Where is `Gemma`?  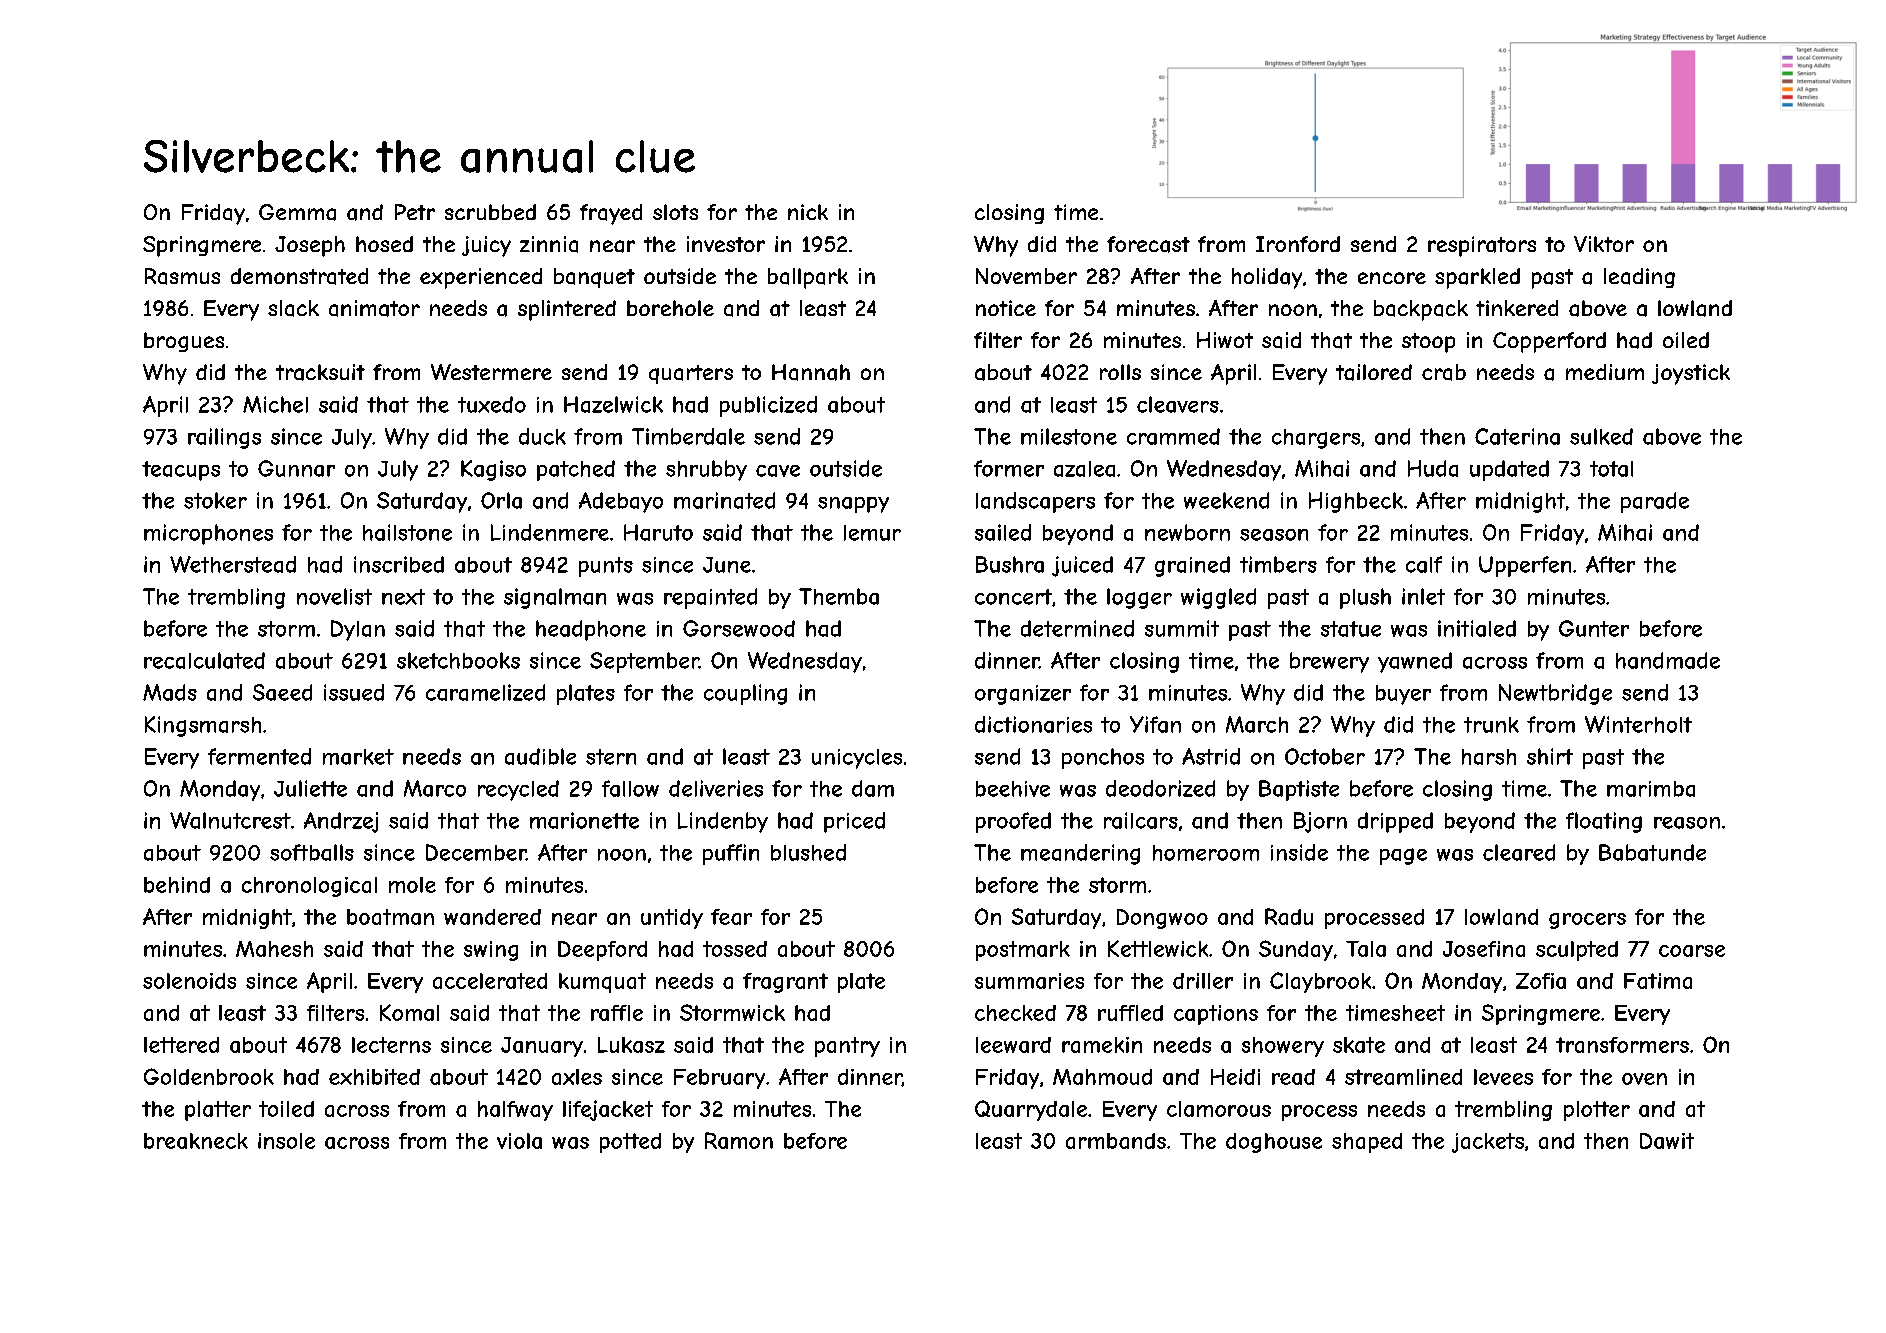
Gemma is located at coordinates (297, 212).
